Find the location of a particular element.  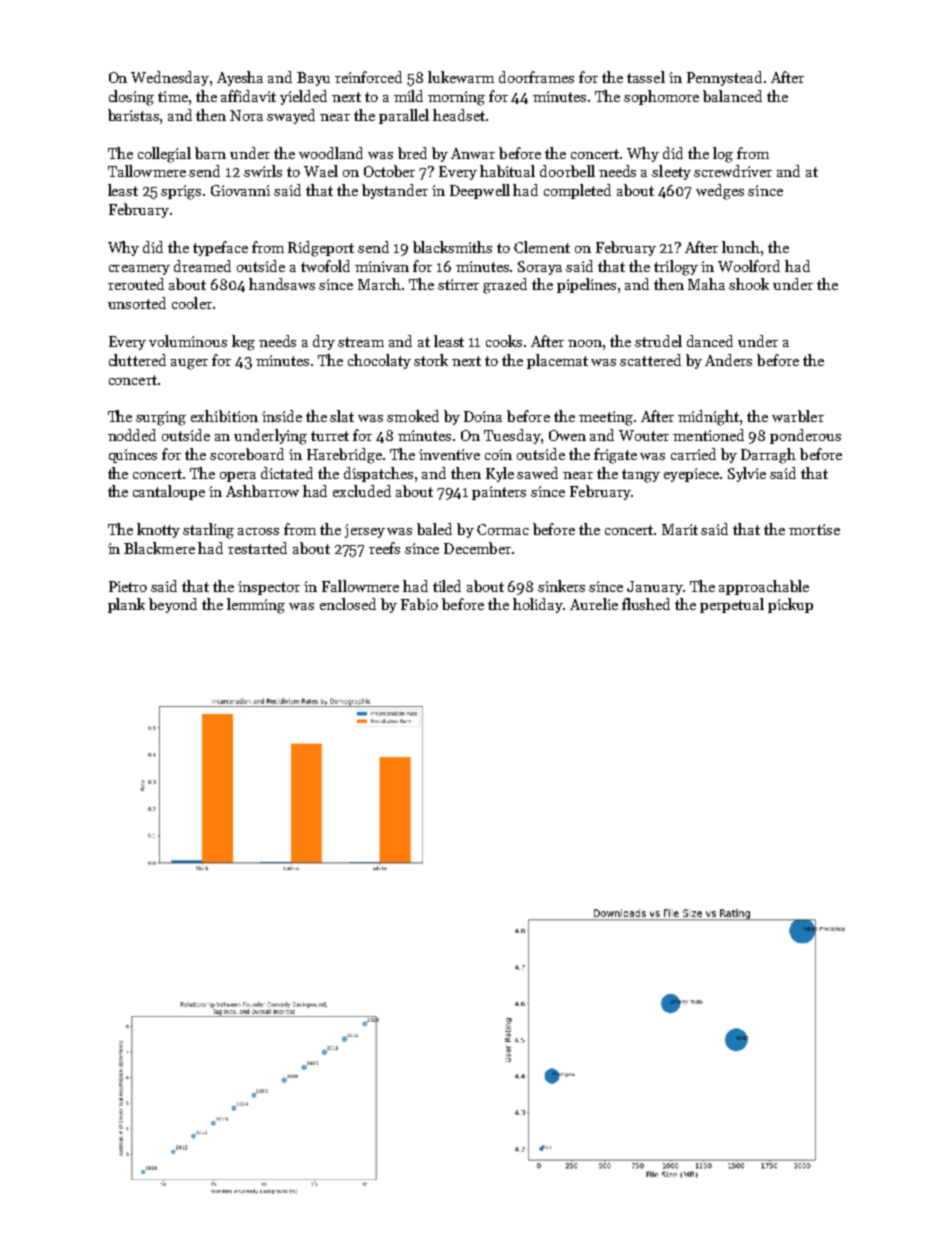

cluttered is located at coordinates (137, 360).
